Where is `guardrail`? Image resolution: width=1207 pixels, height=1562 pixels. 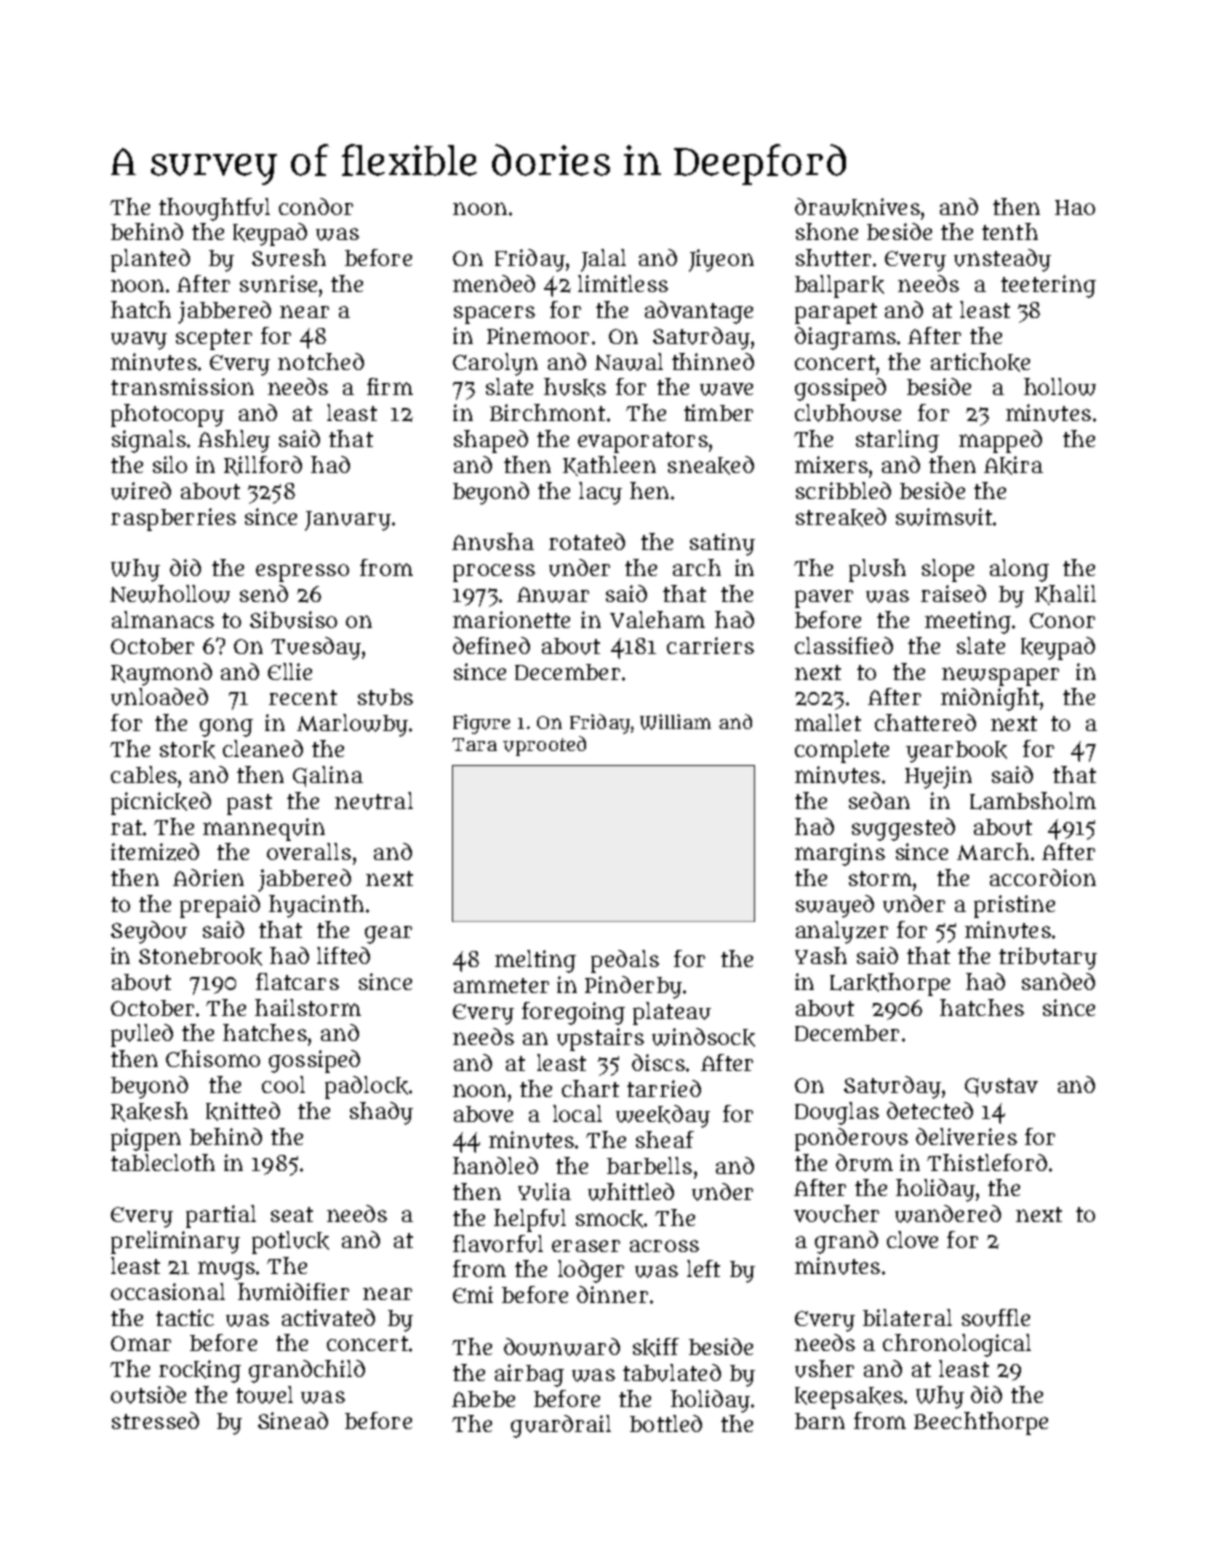
guardrail is located at coordinates (561, 1426).
